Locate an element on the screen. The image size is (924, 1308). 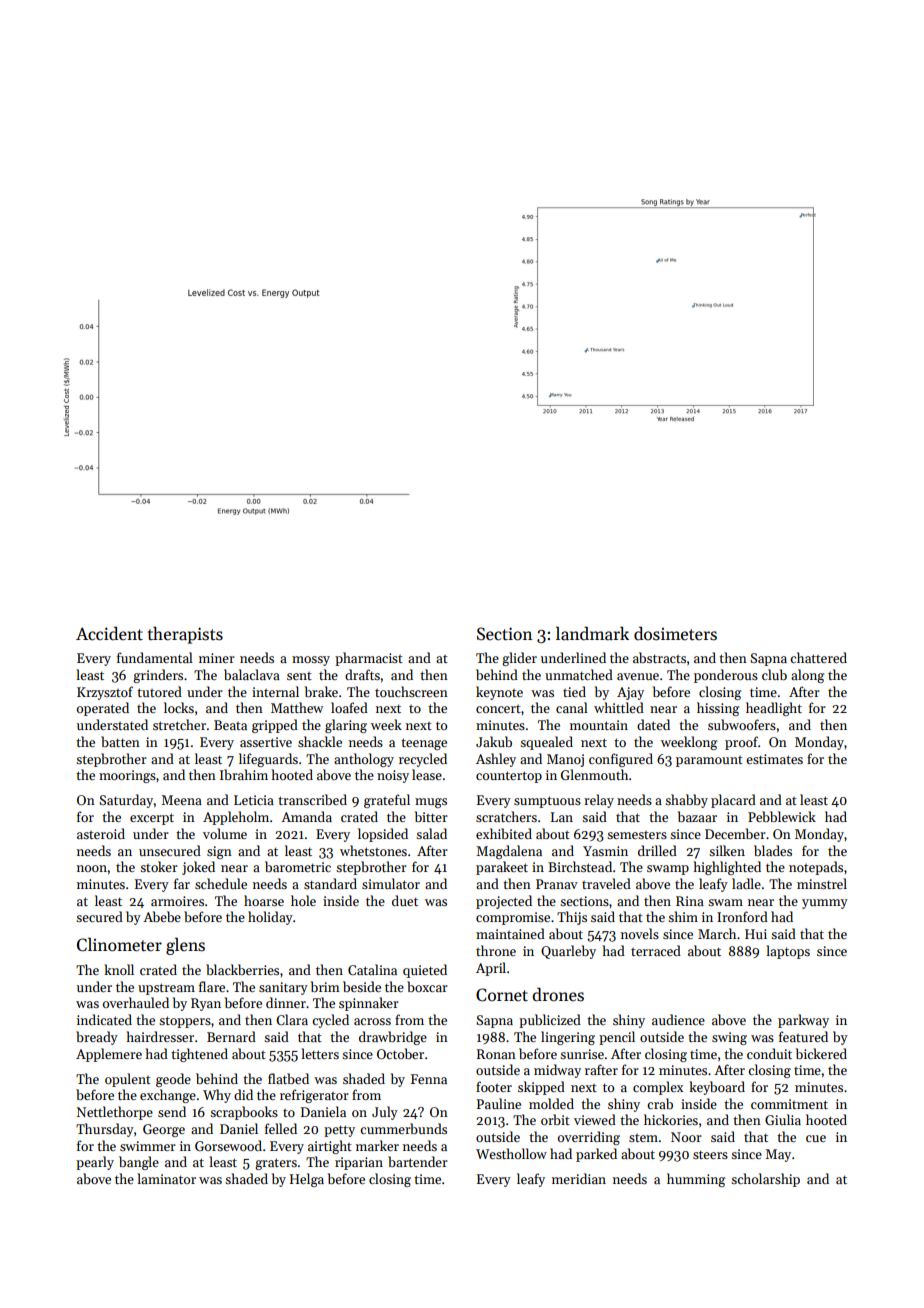
shabby is located at coordinates (686, 801).
